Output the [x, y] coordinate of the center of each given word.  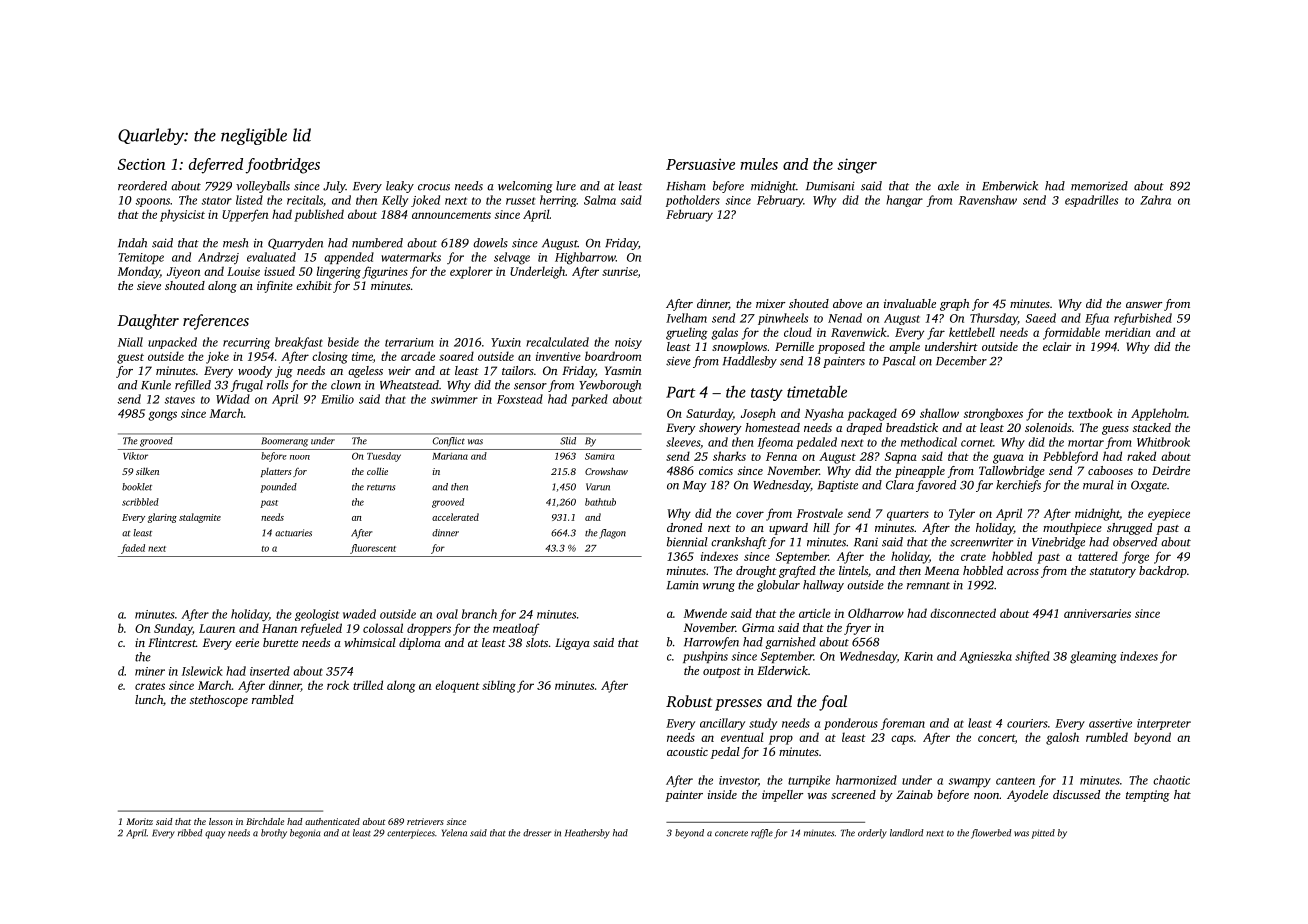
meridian [1128, 332]
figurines [385, 272]
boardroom [613, 356]
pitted [1043, 834]
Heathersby [587, 834]
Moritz [139, 821]
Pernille [794, 346]
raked [1141, 456]
